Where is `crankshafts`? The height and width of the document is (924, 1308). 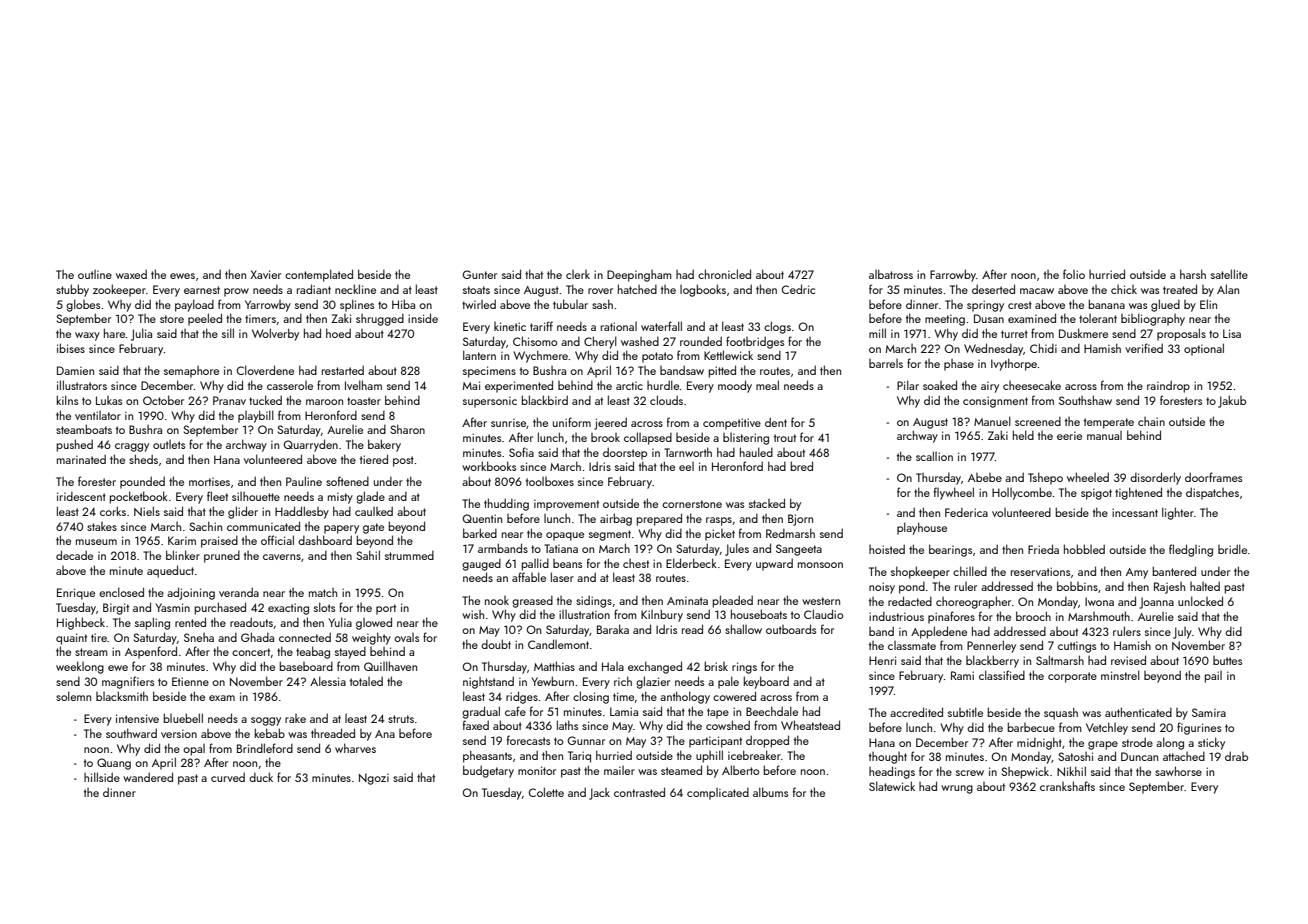
crankshafts is located at coordinates (1067, 786).
